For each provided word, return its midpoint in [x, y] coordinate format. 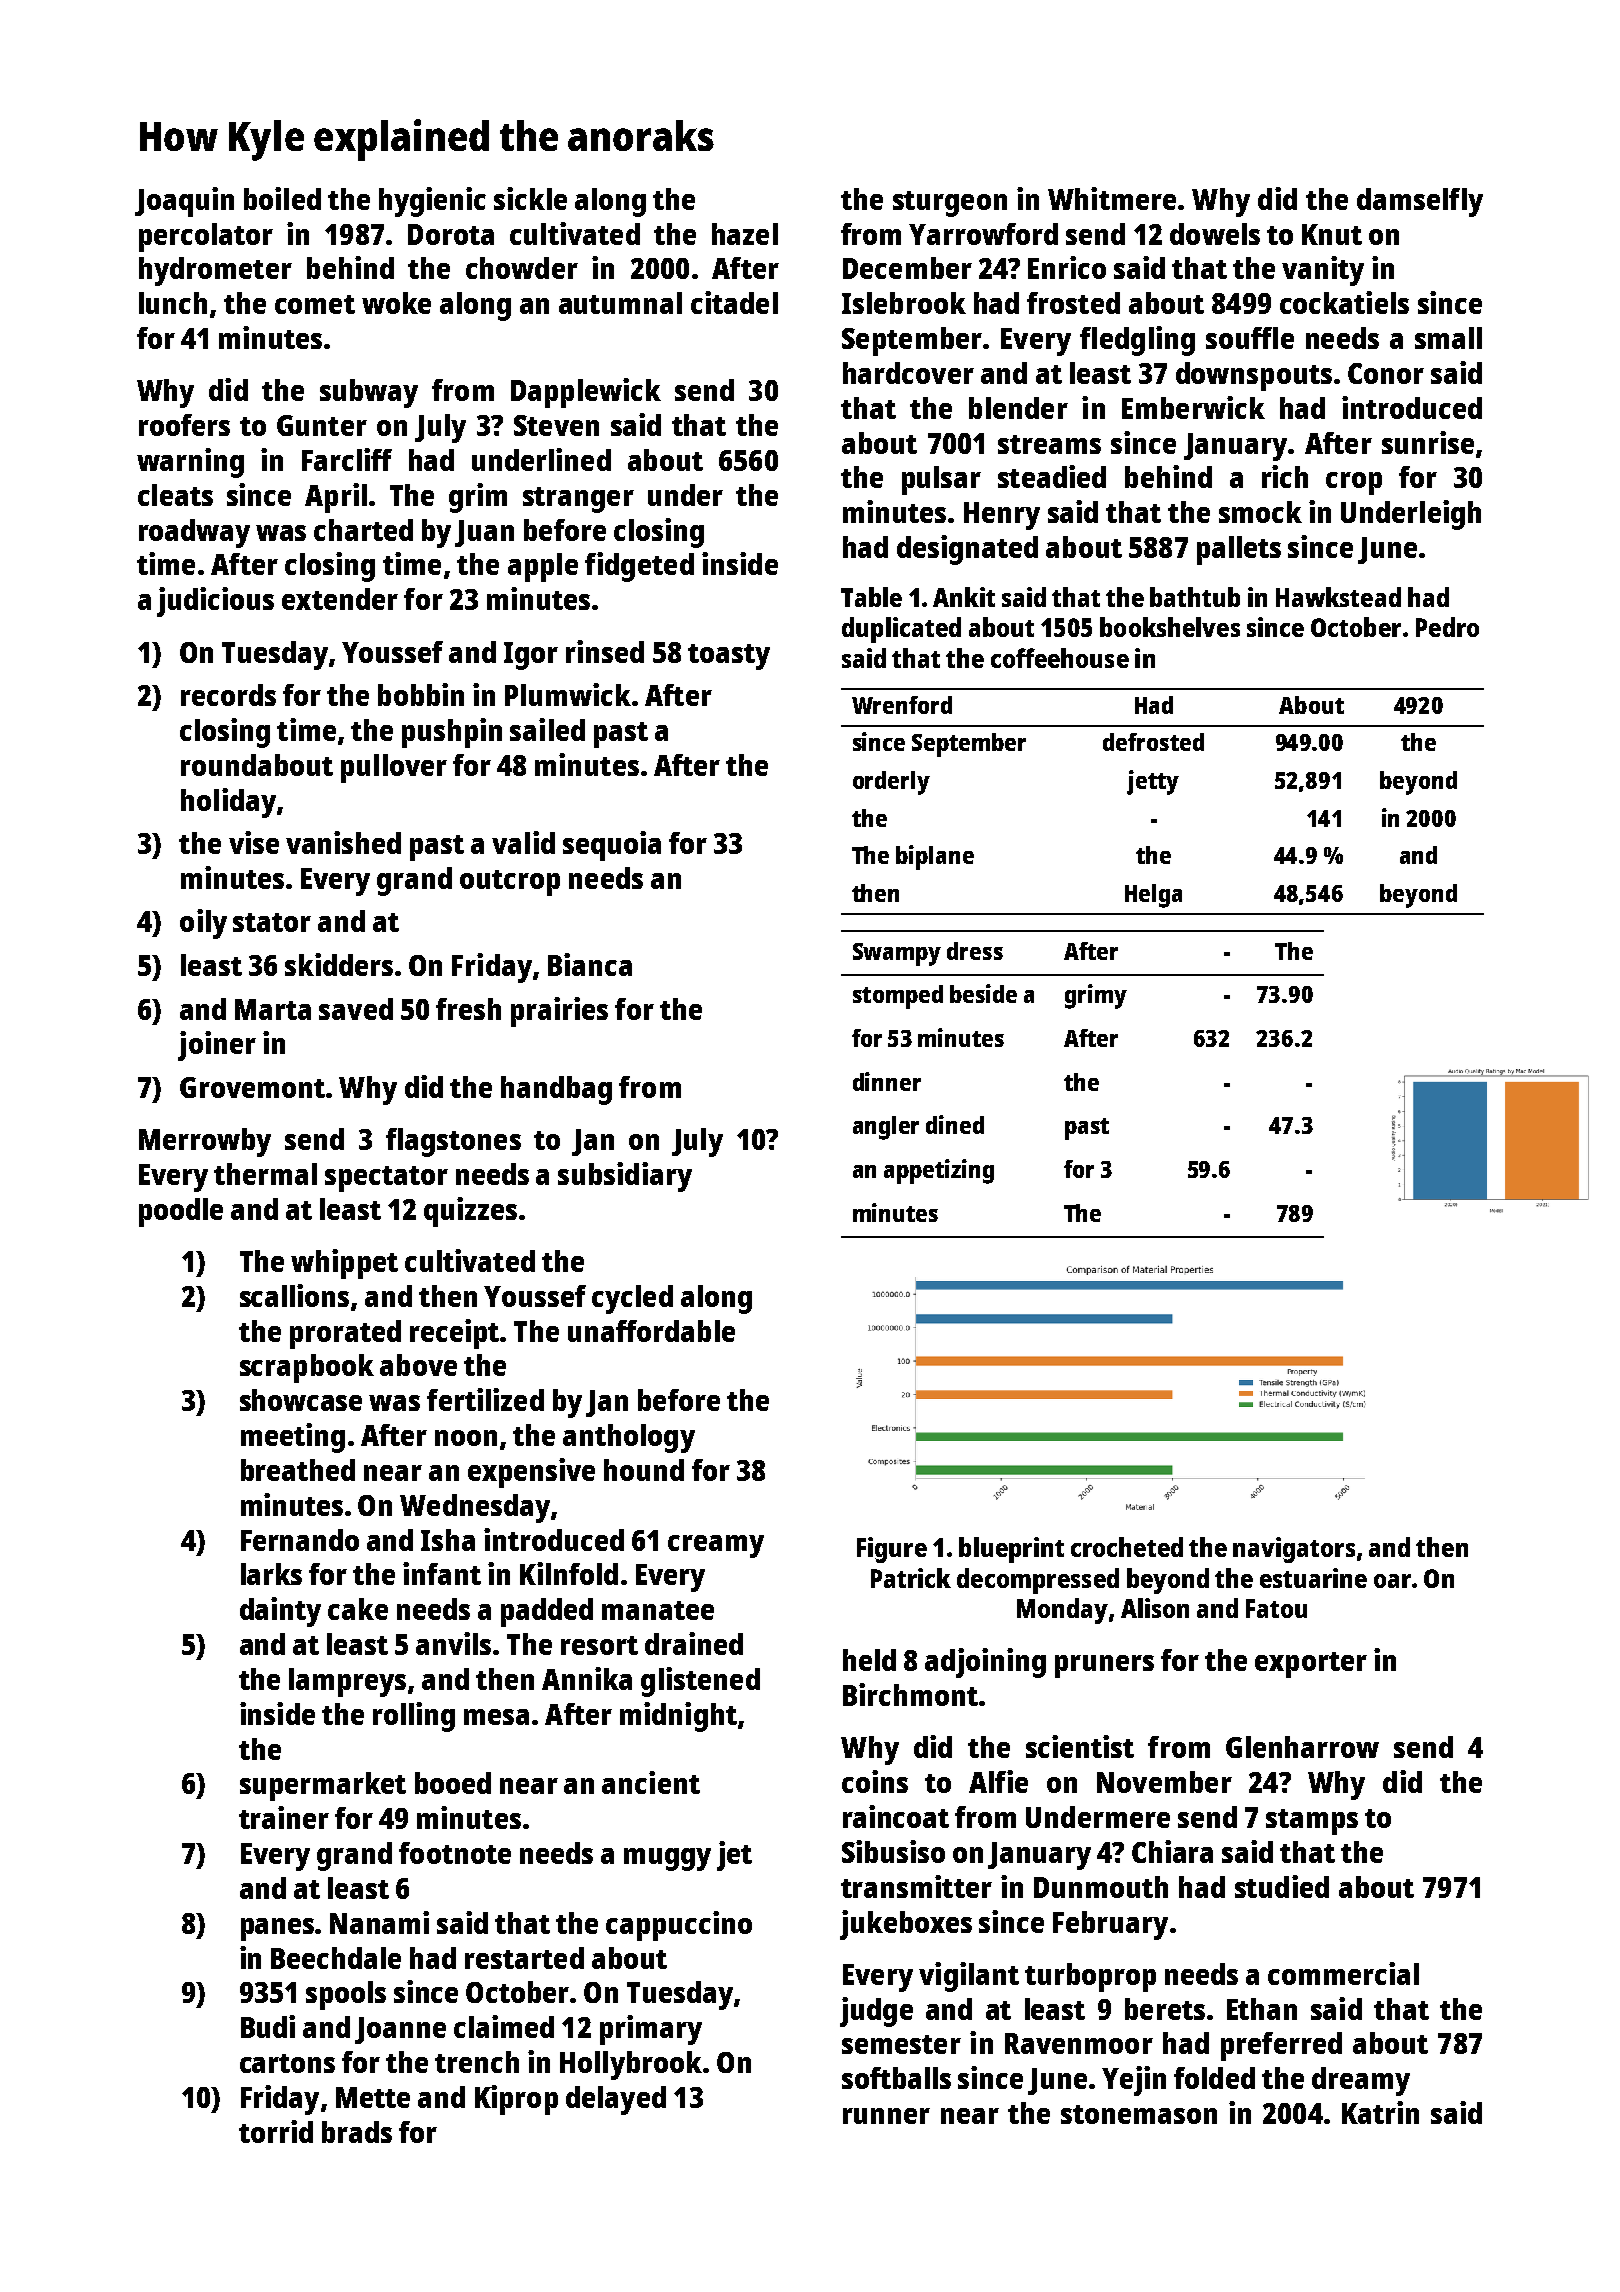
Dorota [451, 234]
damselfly [1420, 202]
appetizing [939, 1171]
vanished [343, 842]
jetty [1153, 782]
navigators [1294, 1550]
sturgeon [950, 204]
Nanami [379, 1922]
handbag [556, 1090]
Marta [273, 1009]
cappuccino [679, 1926]
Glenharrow [1302, 1747]
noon [466, 1438]
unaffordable [651, 1331]
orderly [891, 783]
